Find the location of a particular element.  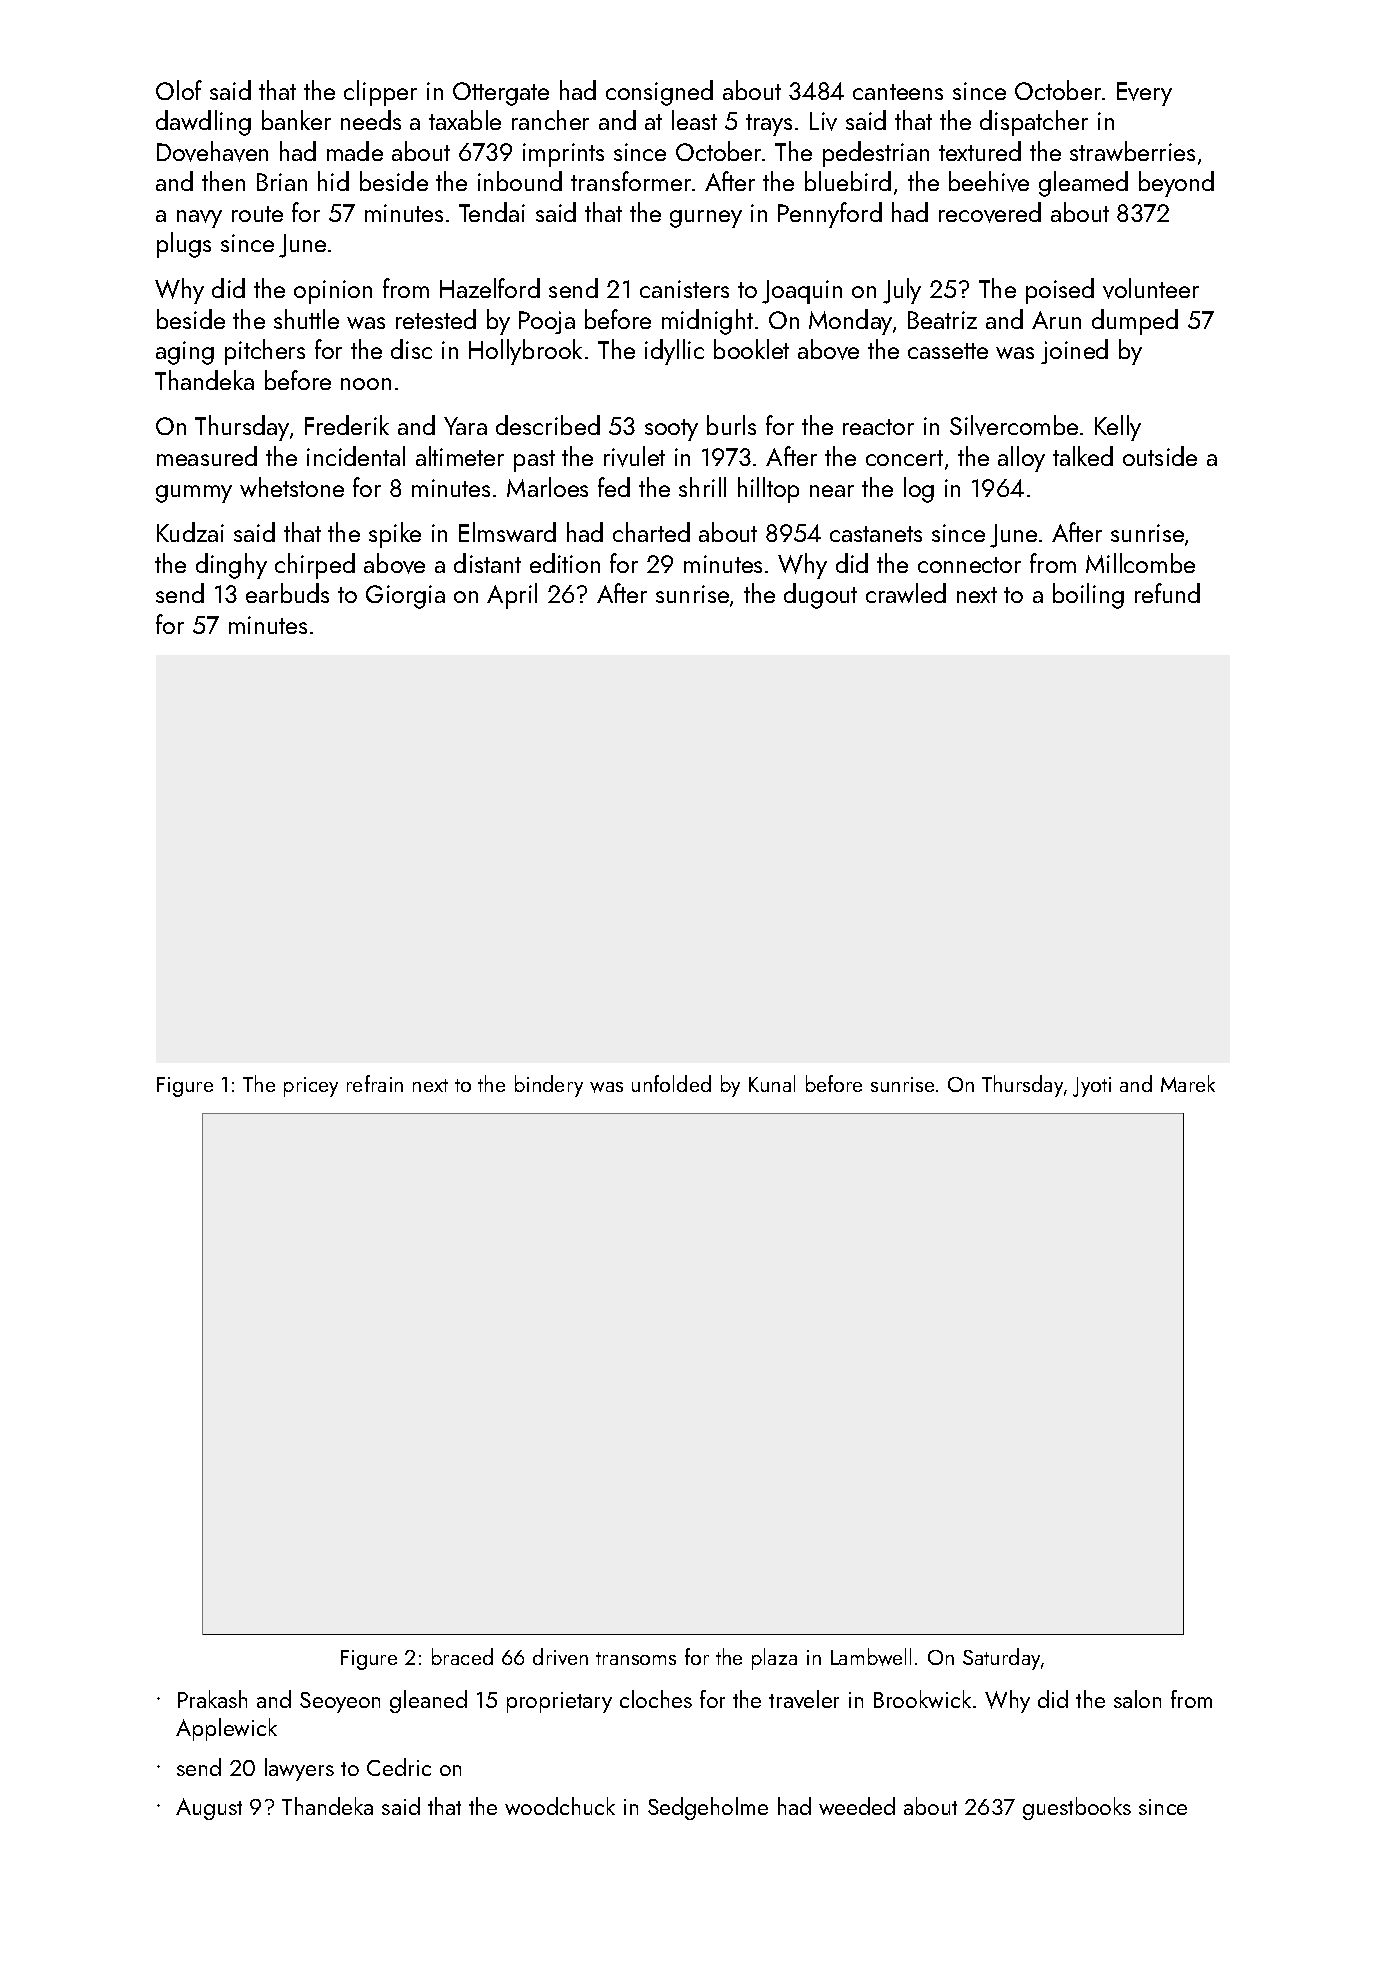

Every is located at coordinates (1144, 94).
